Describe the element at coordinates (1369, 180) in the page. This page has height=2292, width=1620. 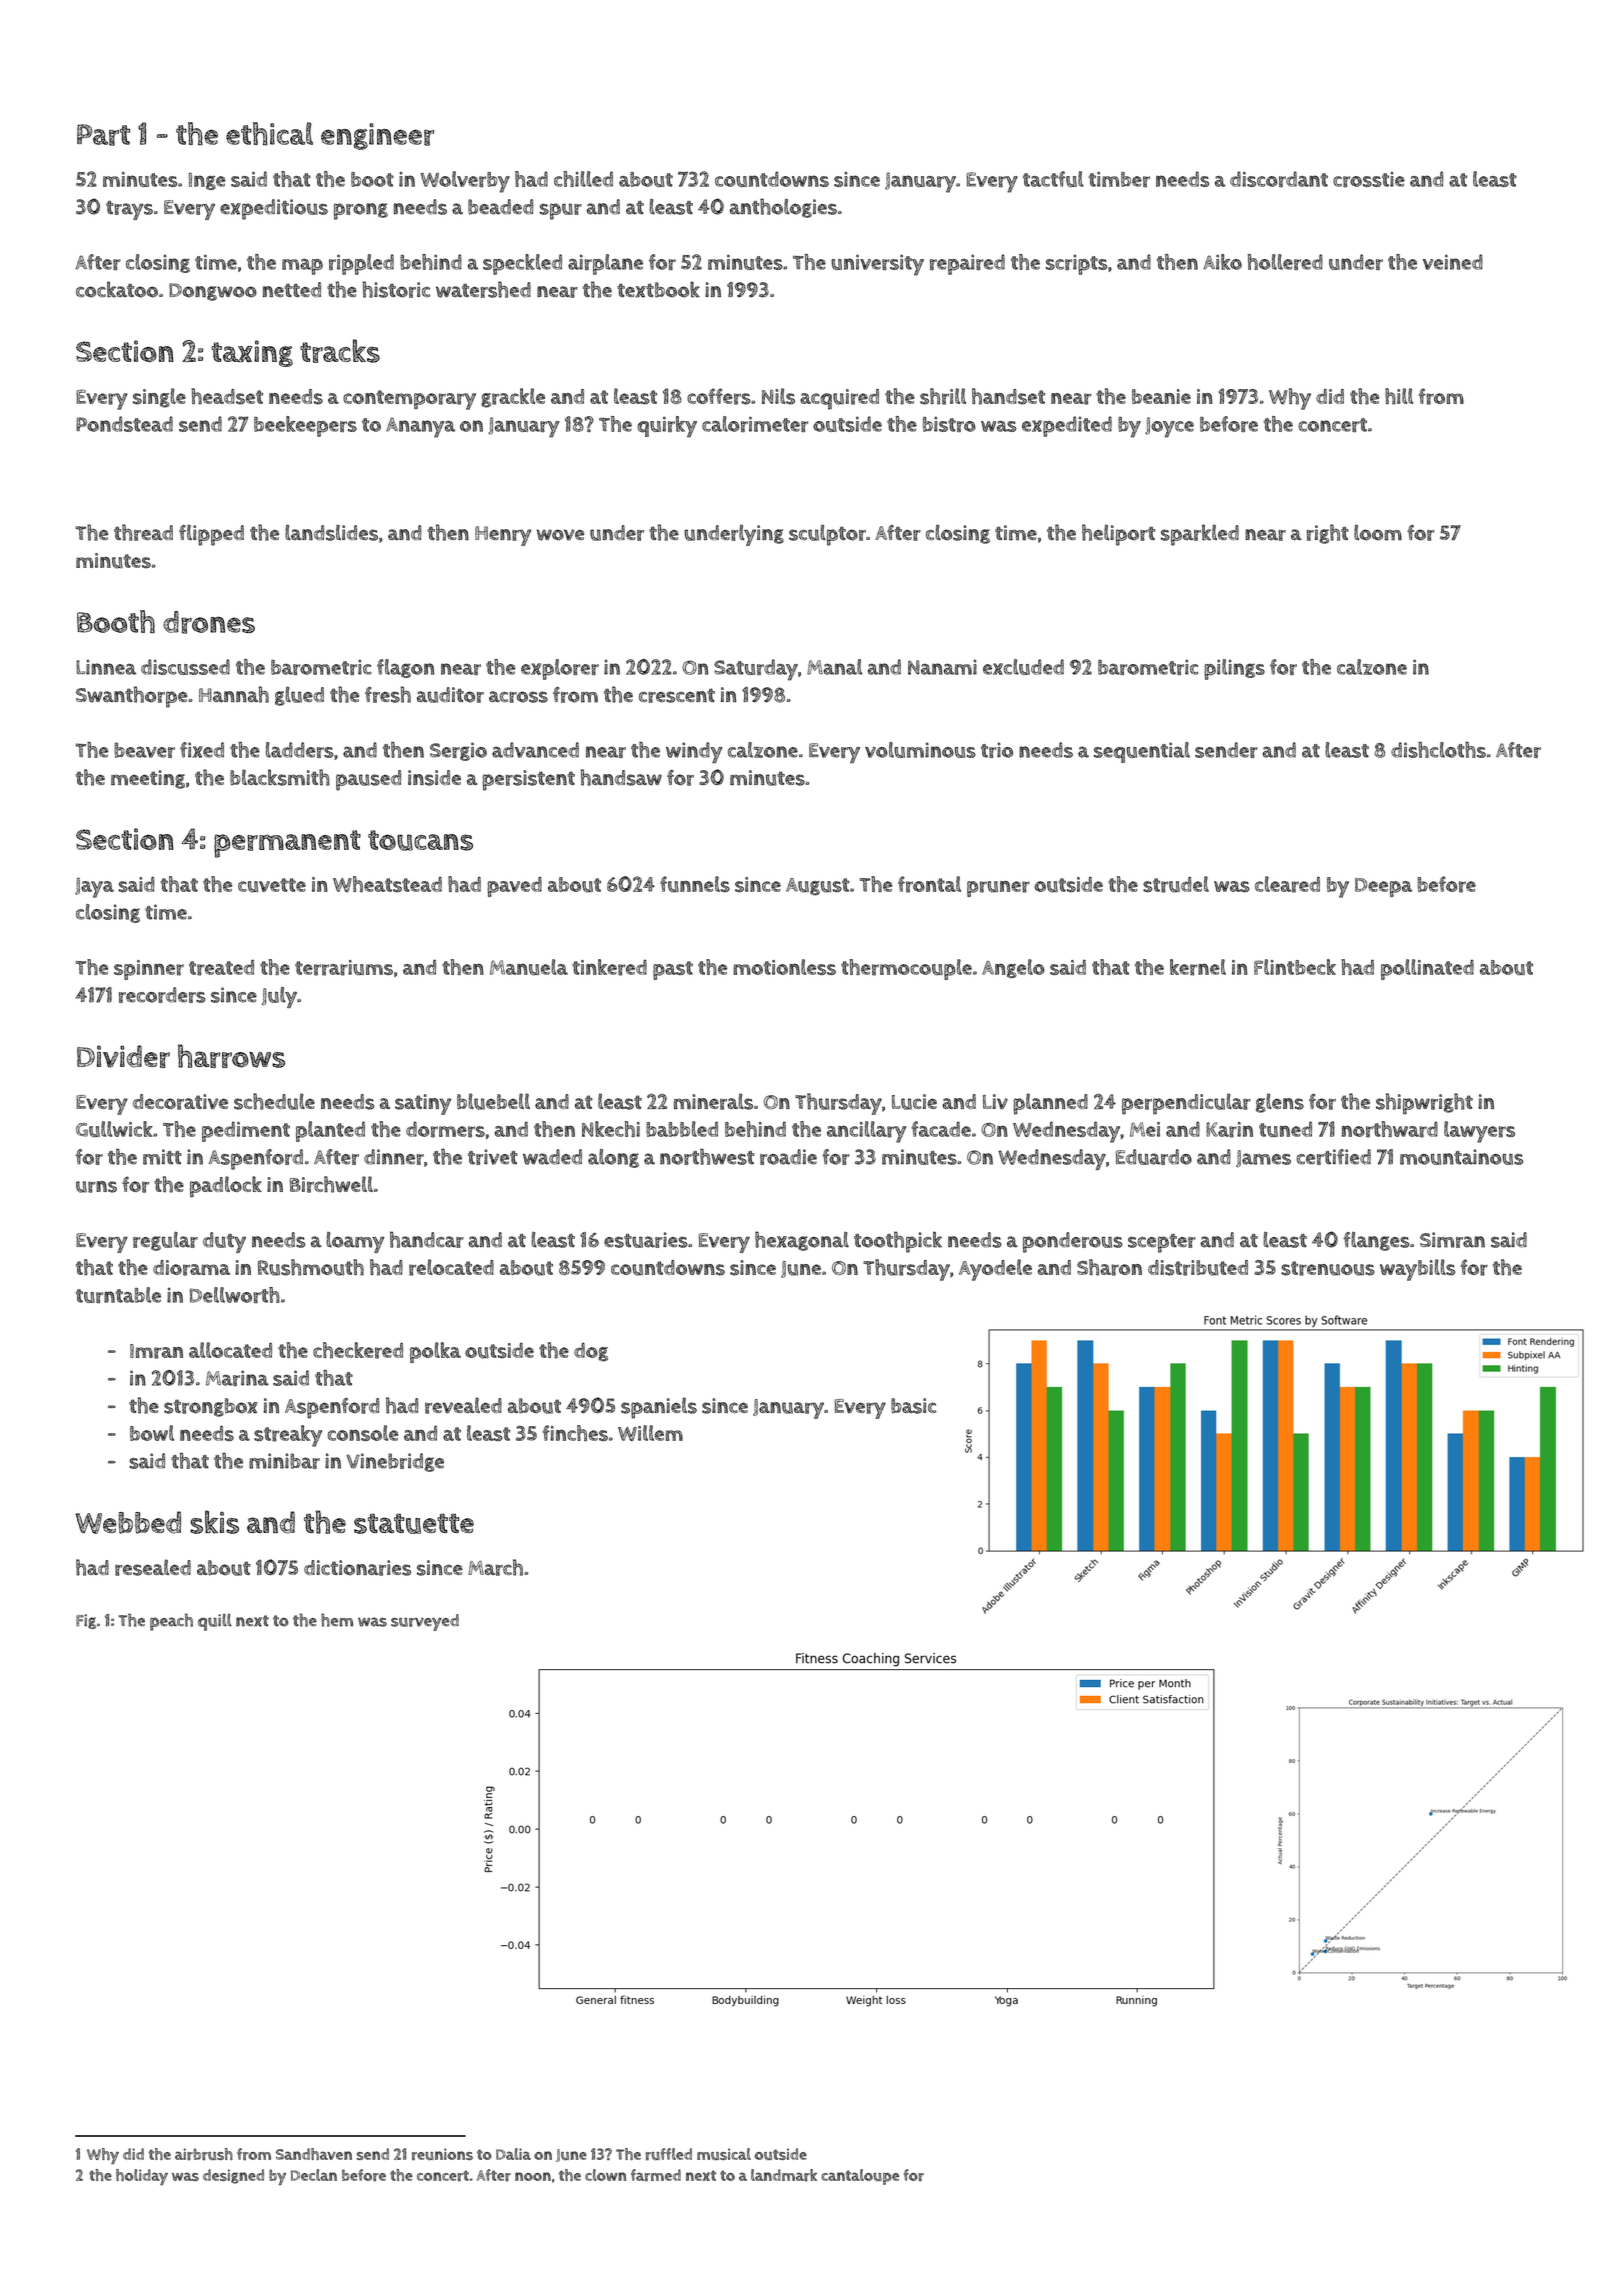
I see `crosstie` at that location.
